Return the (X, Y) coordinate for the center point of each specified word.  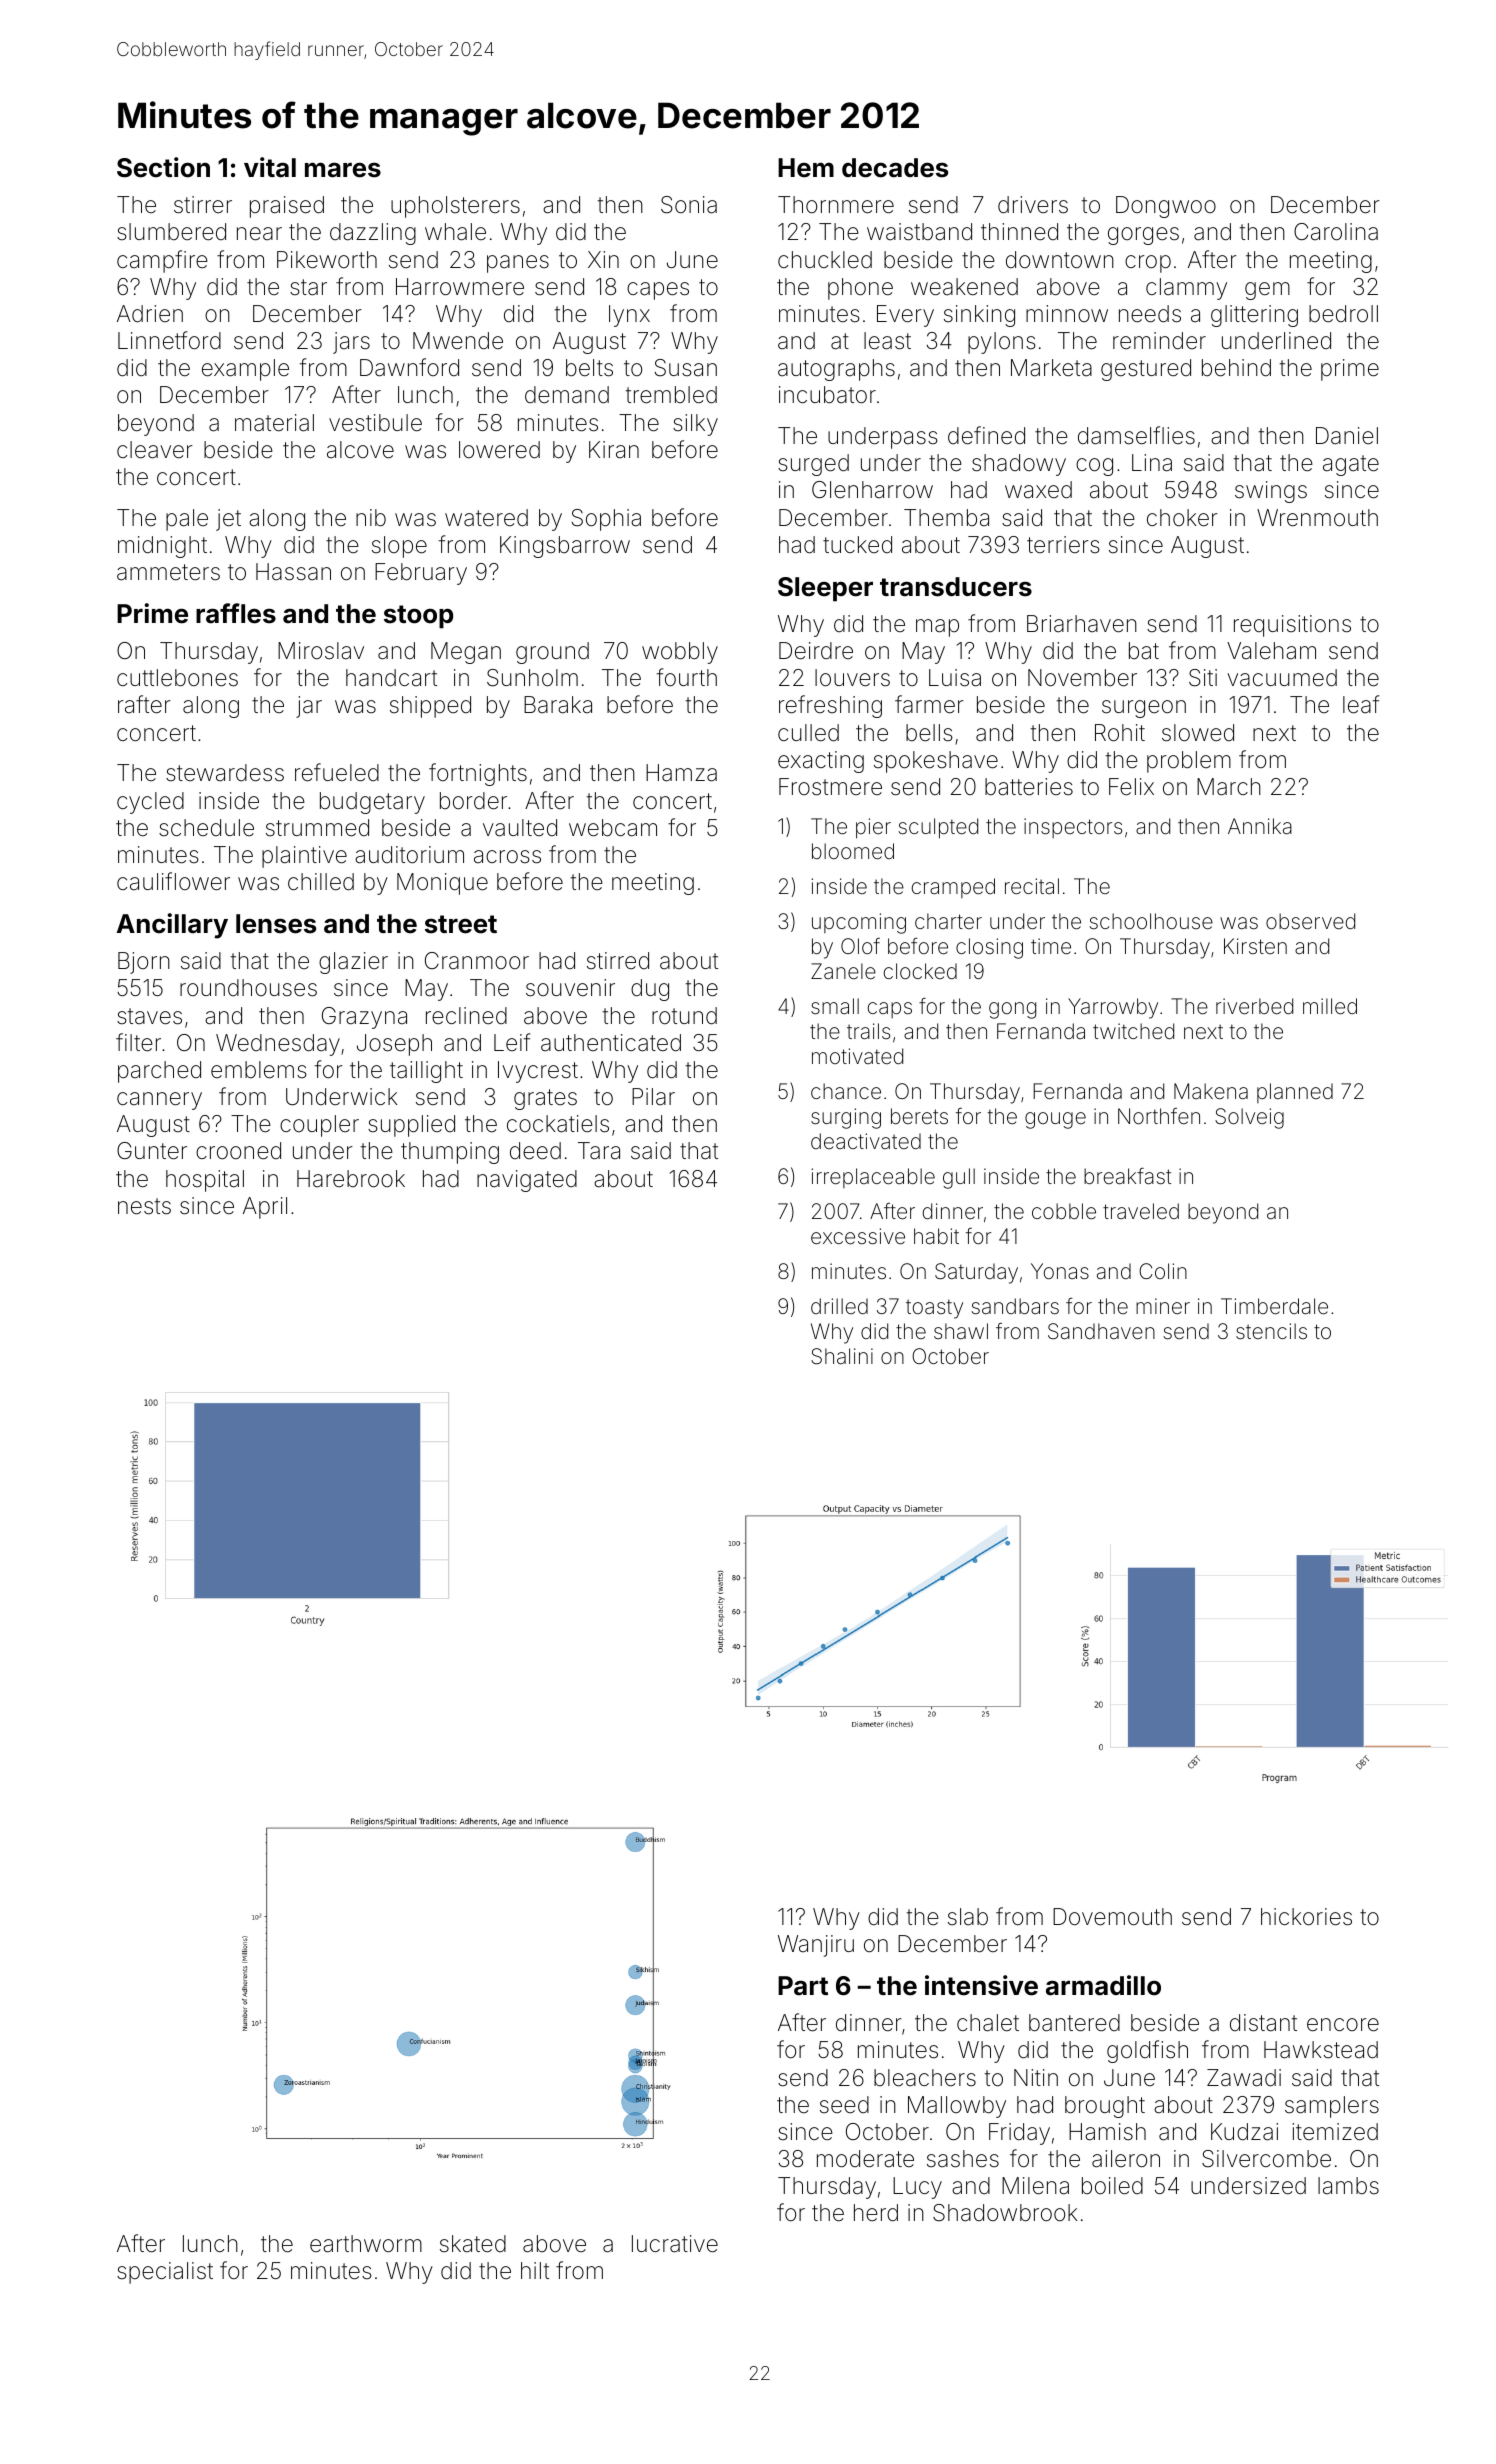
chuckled (825, 260)
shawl (961, 1331)
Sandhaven (1101, 1331)
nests (144, 1206)
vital (270, 167)
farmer (929, 704)
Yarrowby (1113, 1008)
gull (959, 1178)
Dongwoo (1166, 207)
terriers (1063, 545)
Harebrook (351, 1179)
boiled (1112, 2186)
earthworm (366, 2244)
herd (876, 2213)
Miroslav (321, 651)
